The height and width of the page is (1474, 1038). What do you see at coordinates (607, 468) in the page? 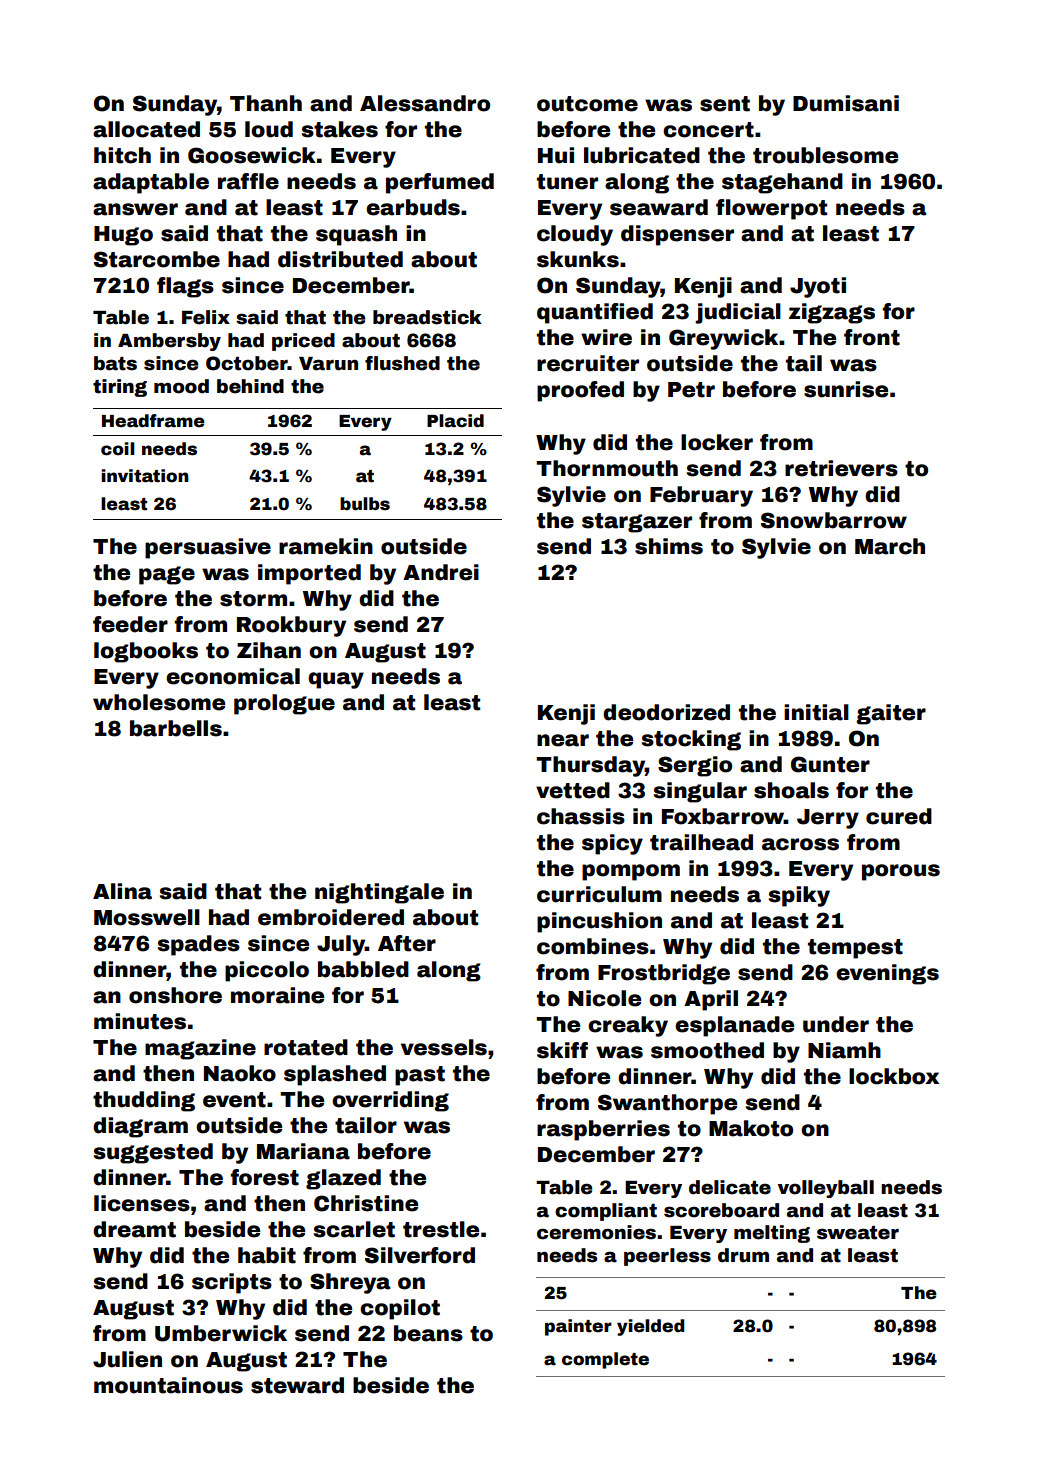
I see `Thornmouth` at bounding box center [607, 468].
